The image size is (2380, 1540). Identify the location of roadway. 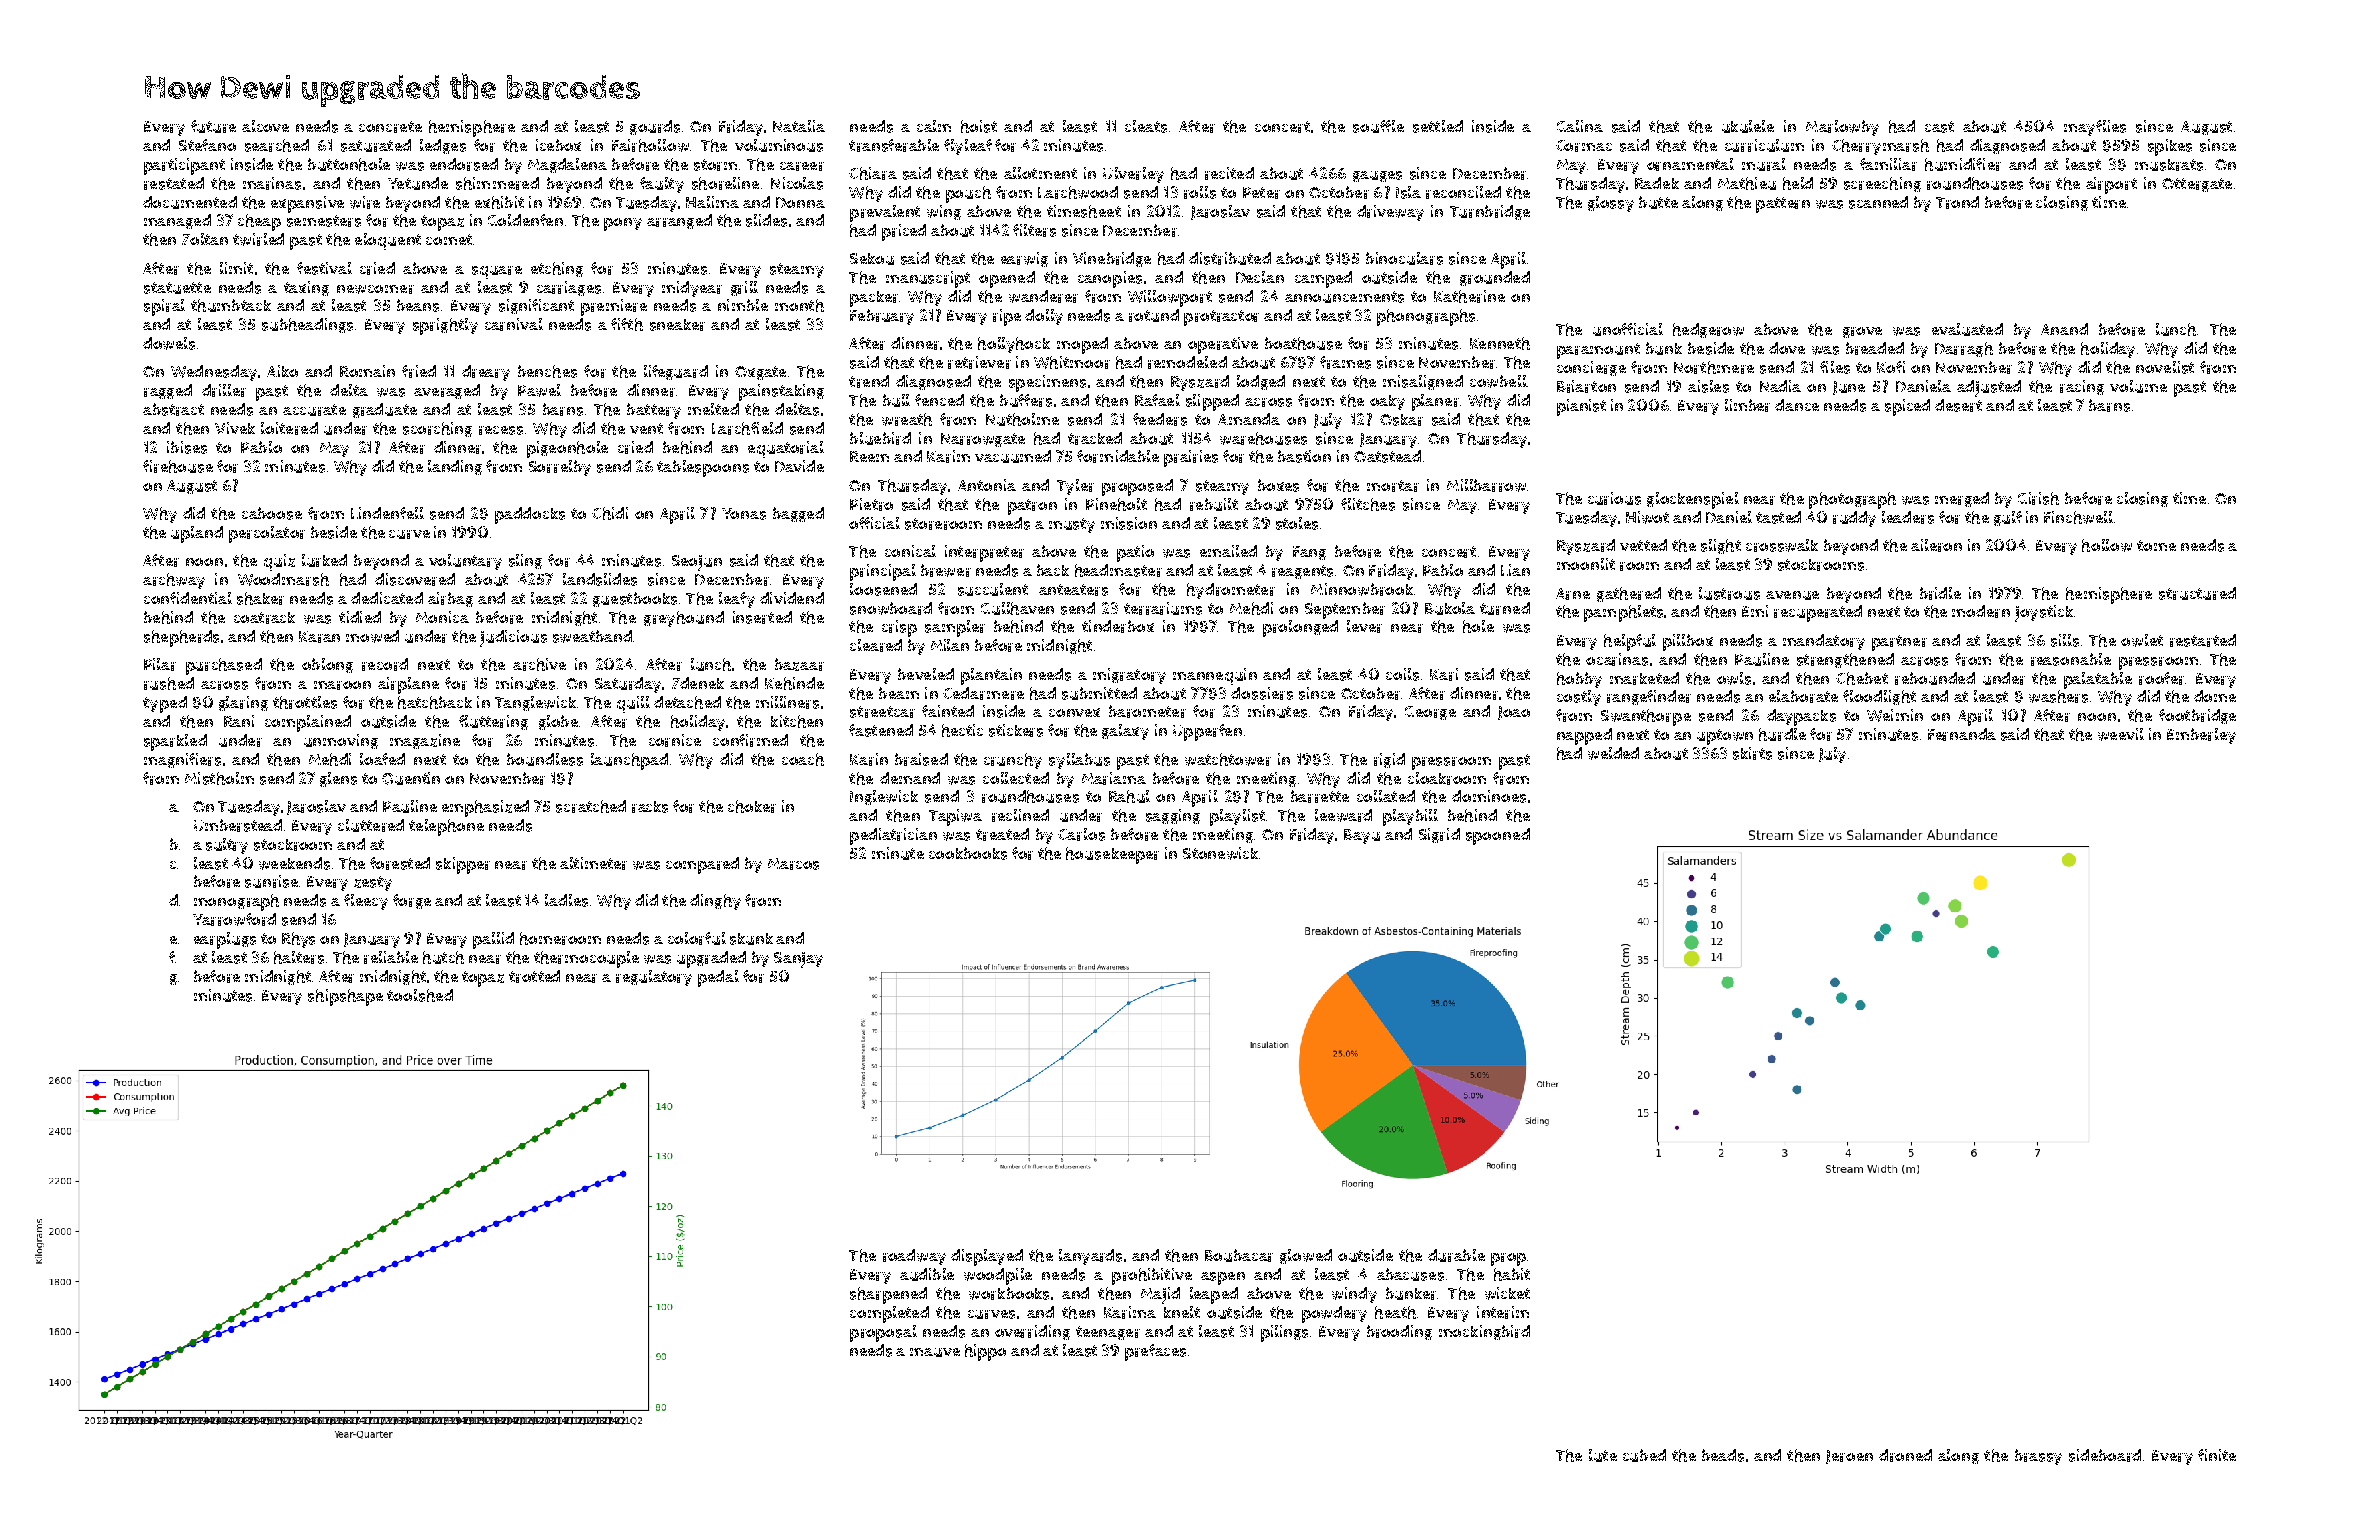
(914, 1257).
